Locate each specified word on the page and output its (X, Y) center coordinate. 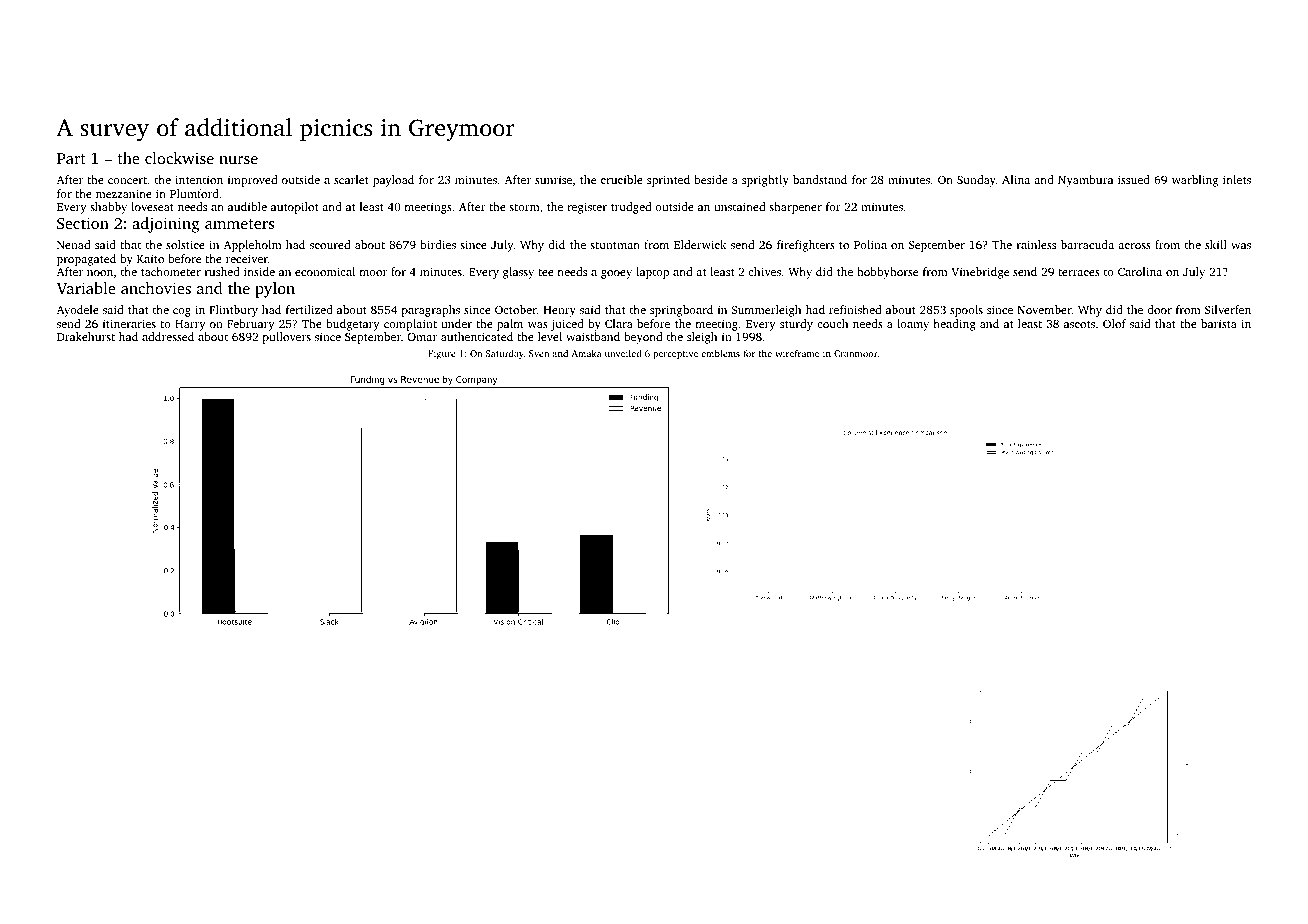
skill (1216, 244)
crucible (622, 179)
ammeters (239, 224)
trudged (631, 208)
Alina (1016, 179)
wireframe (797, 353)
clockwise (179, 158)
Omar (422, 337)
